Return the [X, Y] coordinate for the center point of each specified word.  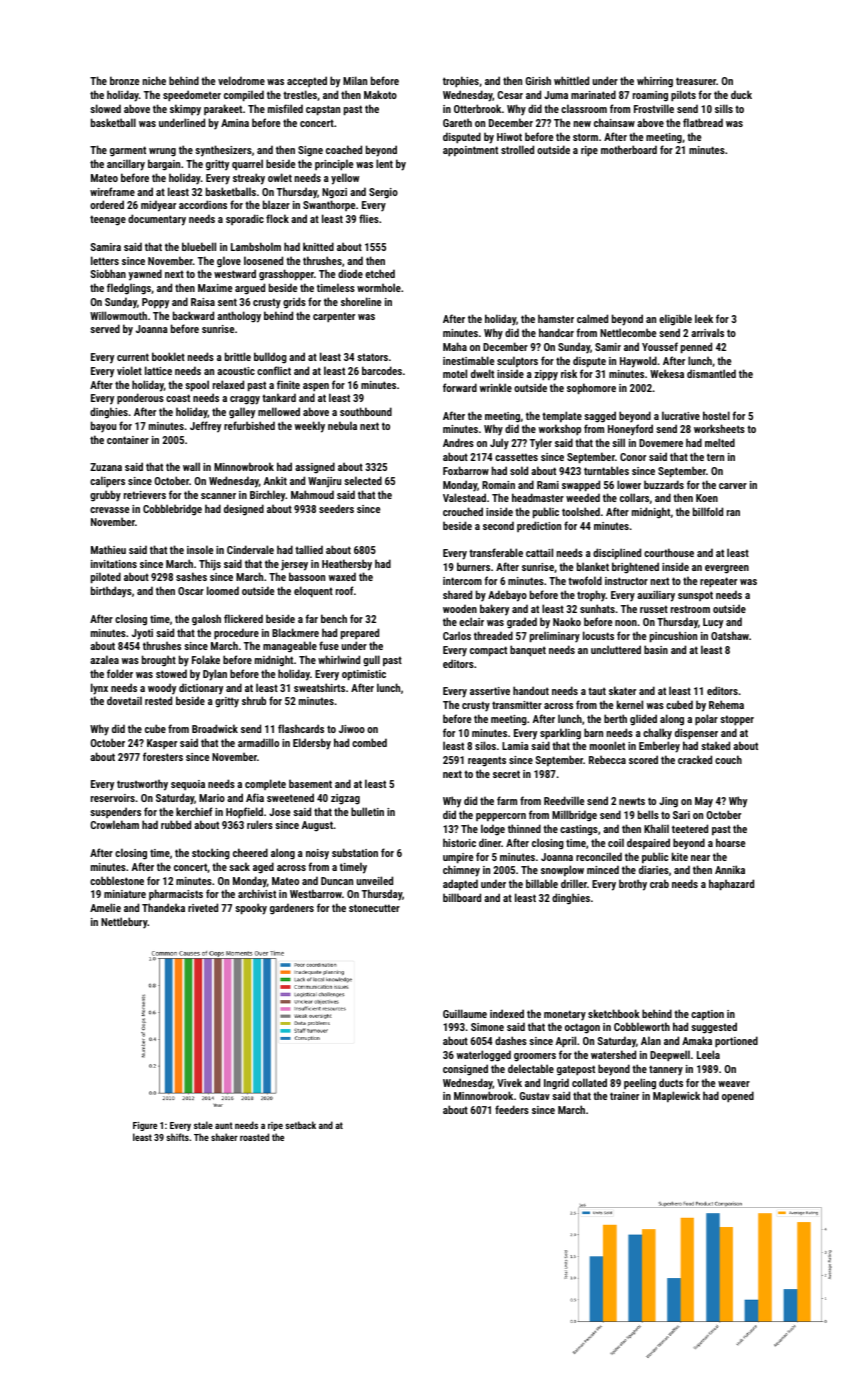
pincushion [673, 637]
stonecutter [374, 908]
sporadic [245, 219]
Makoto [380, 94]
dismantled [711, 373]
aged [263, 868]
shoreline [361, 301]
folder [120, 673]
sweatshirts [319, 687]
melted [720, 442]
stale [203, 1125]
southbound [366, 411]
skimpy [185, 110]
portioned [736, 1042]
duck [741, 94]
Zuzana [106, 467]
